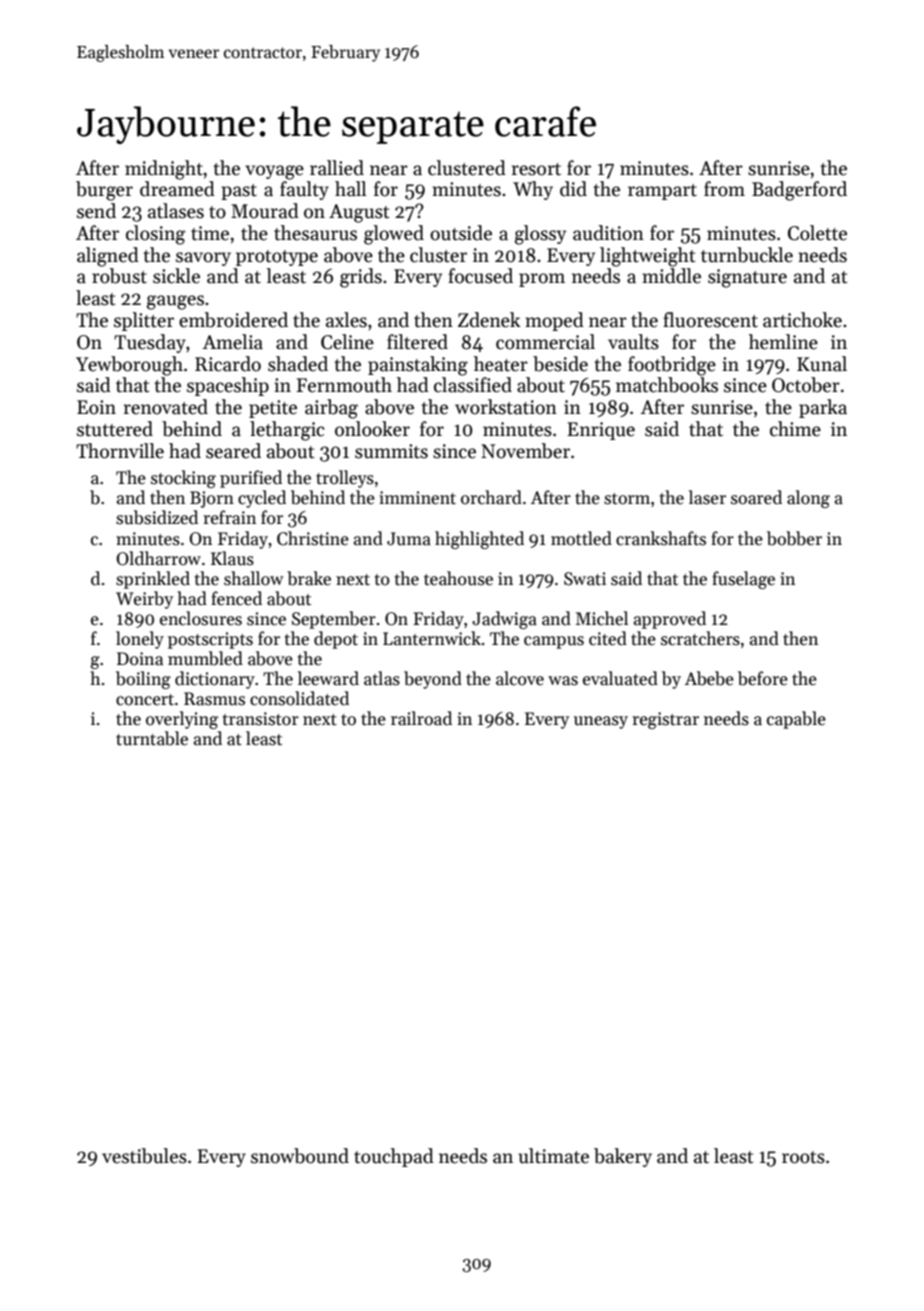 This page has width=924, height=1311. I want to click on Amelia, so click(233, 342).
